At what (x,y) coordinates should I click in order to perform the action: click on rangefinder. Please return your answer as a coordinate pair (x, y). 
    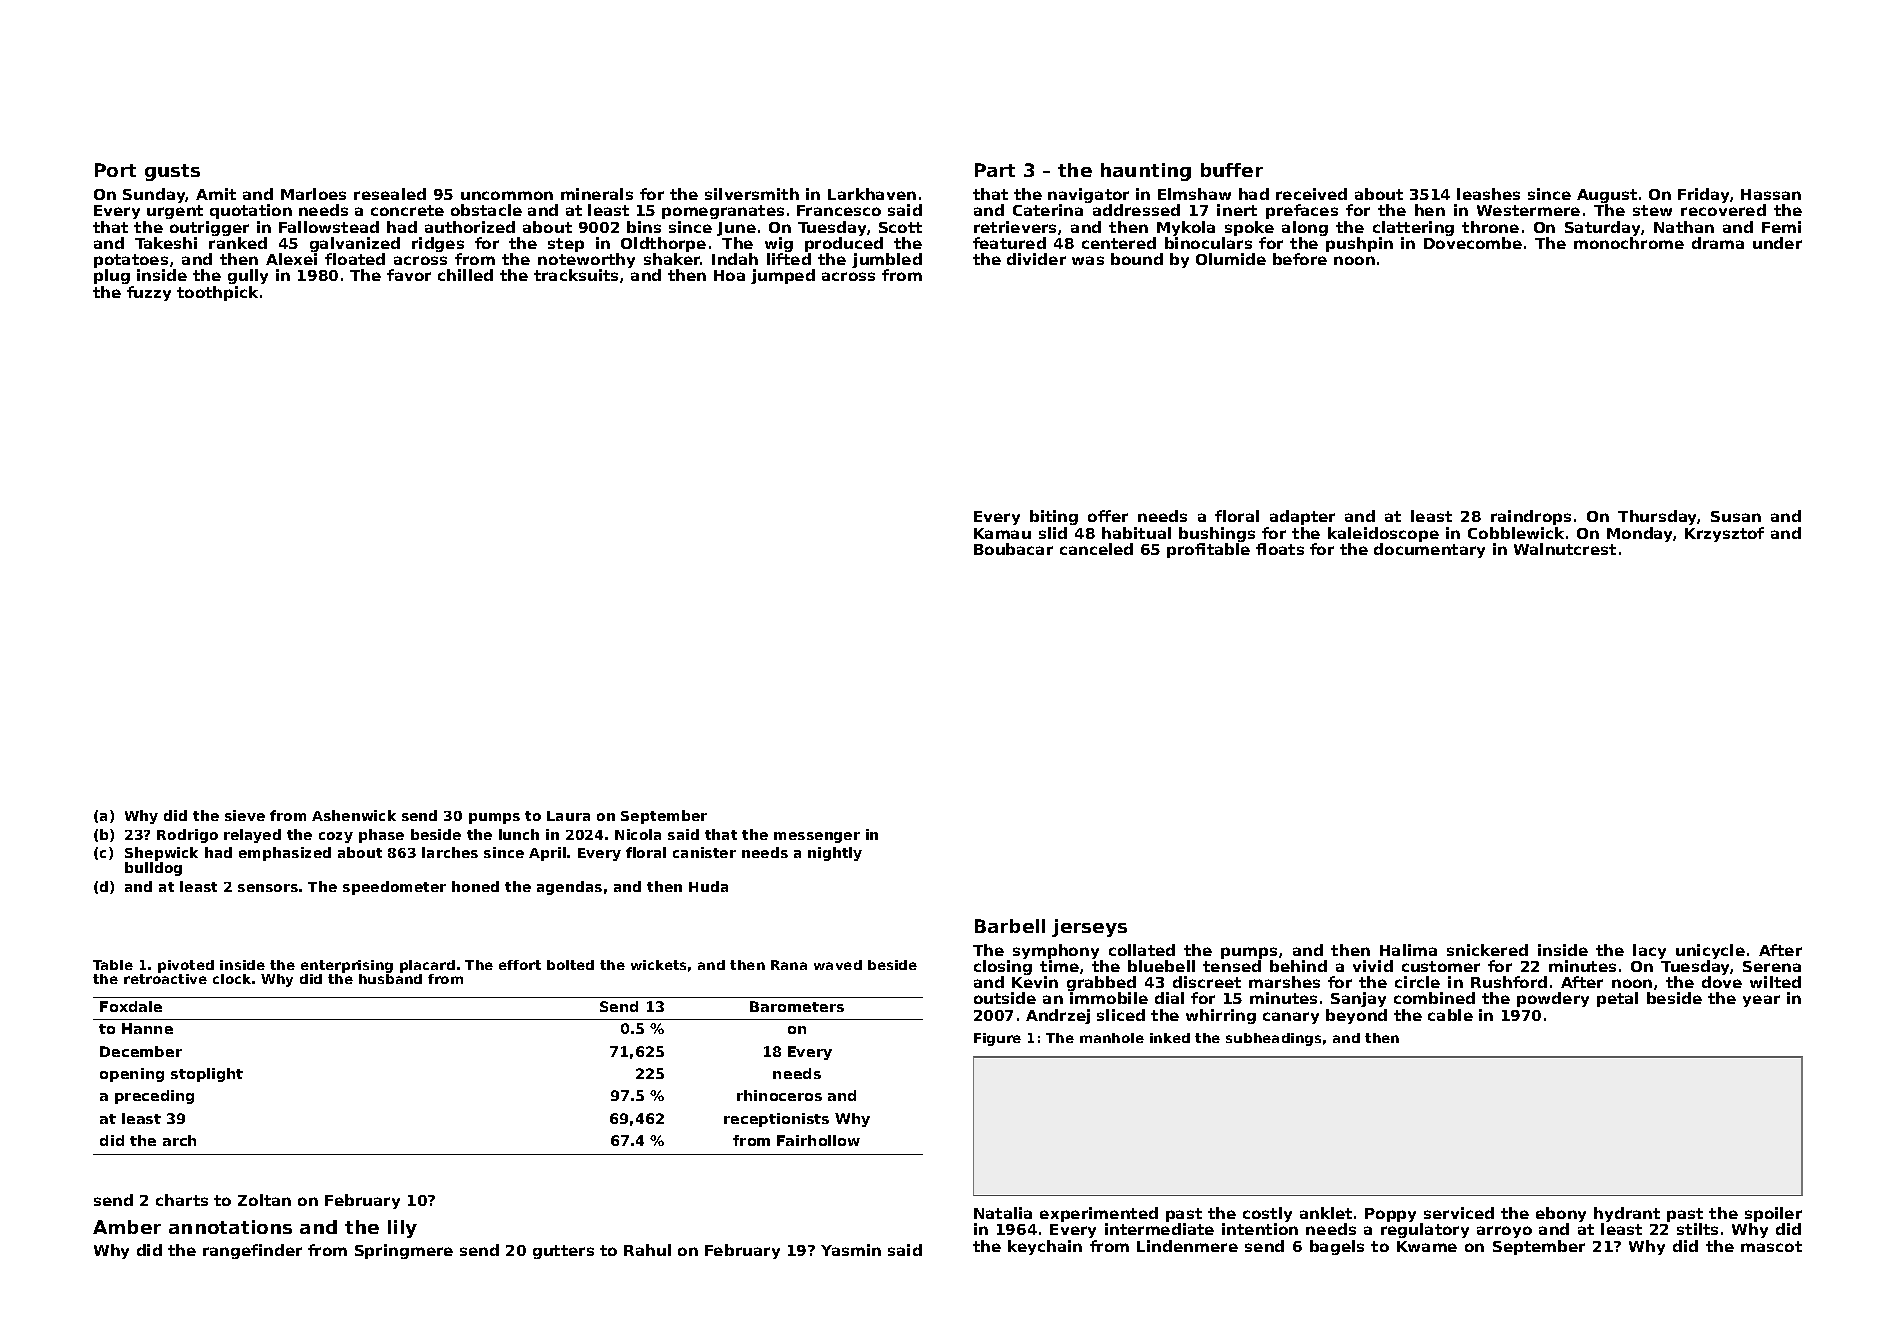
    Looking at the image, I should click on (252, 1251).
